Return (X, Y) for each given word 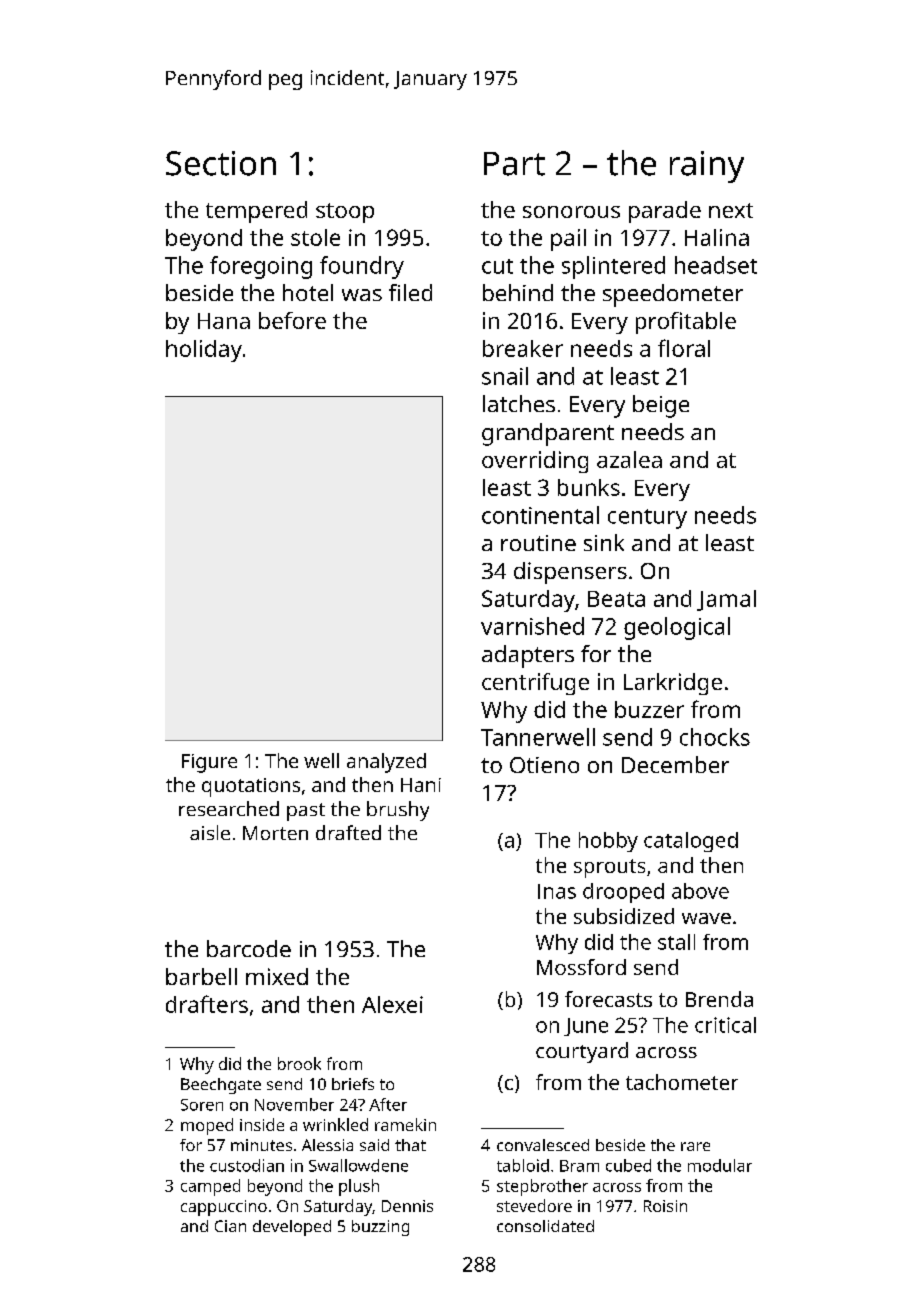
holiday (204, 351)
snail (505, 376)
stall (676, 942)
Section (221, 163)
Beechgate (221, 1086)
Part (514, 164)
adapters (528, 656)
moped (207, 1126)
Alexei (392, 1004)
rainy (707, 167)
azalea (629, 459)
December (675, 764)
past (306, 812)
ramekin (405, 1124)
